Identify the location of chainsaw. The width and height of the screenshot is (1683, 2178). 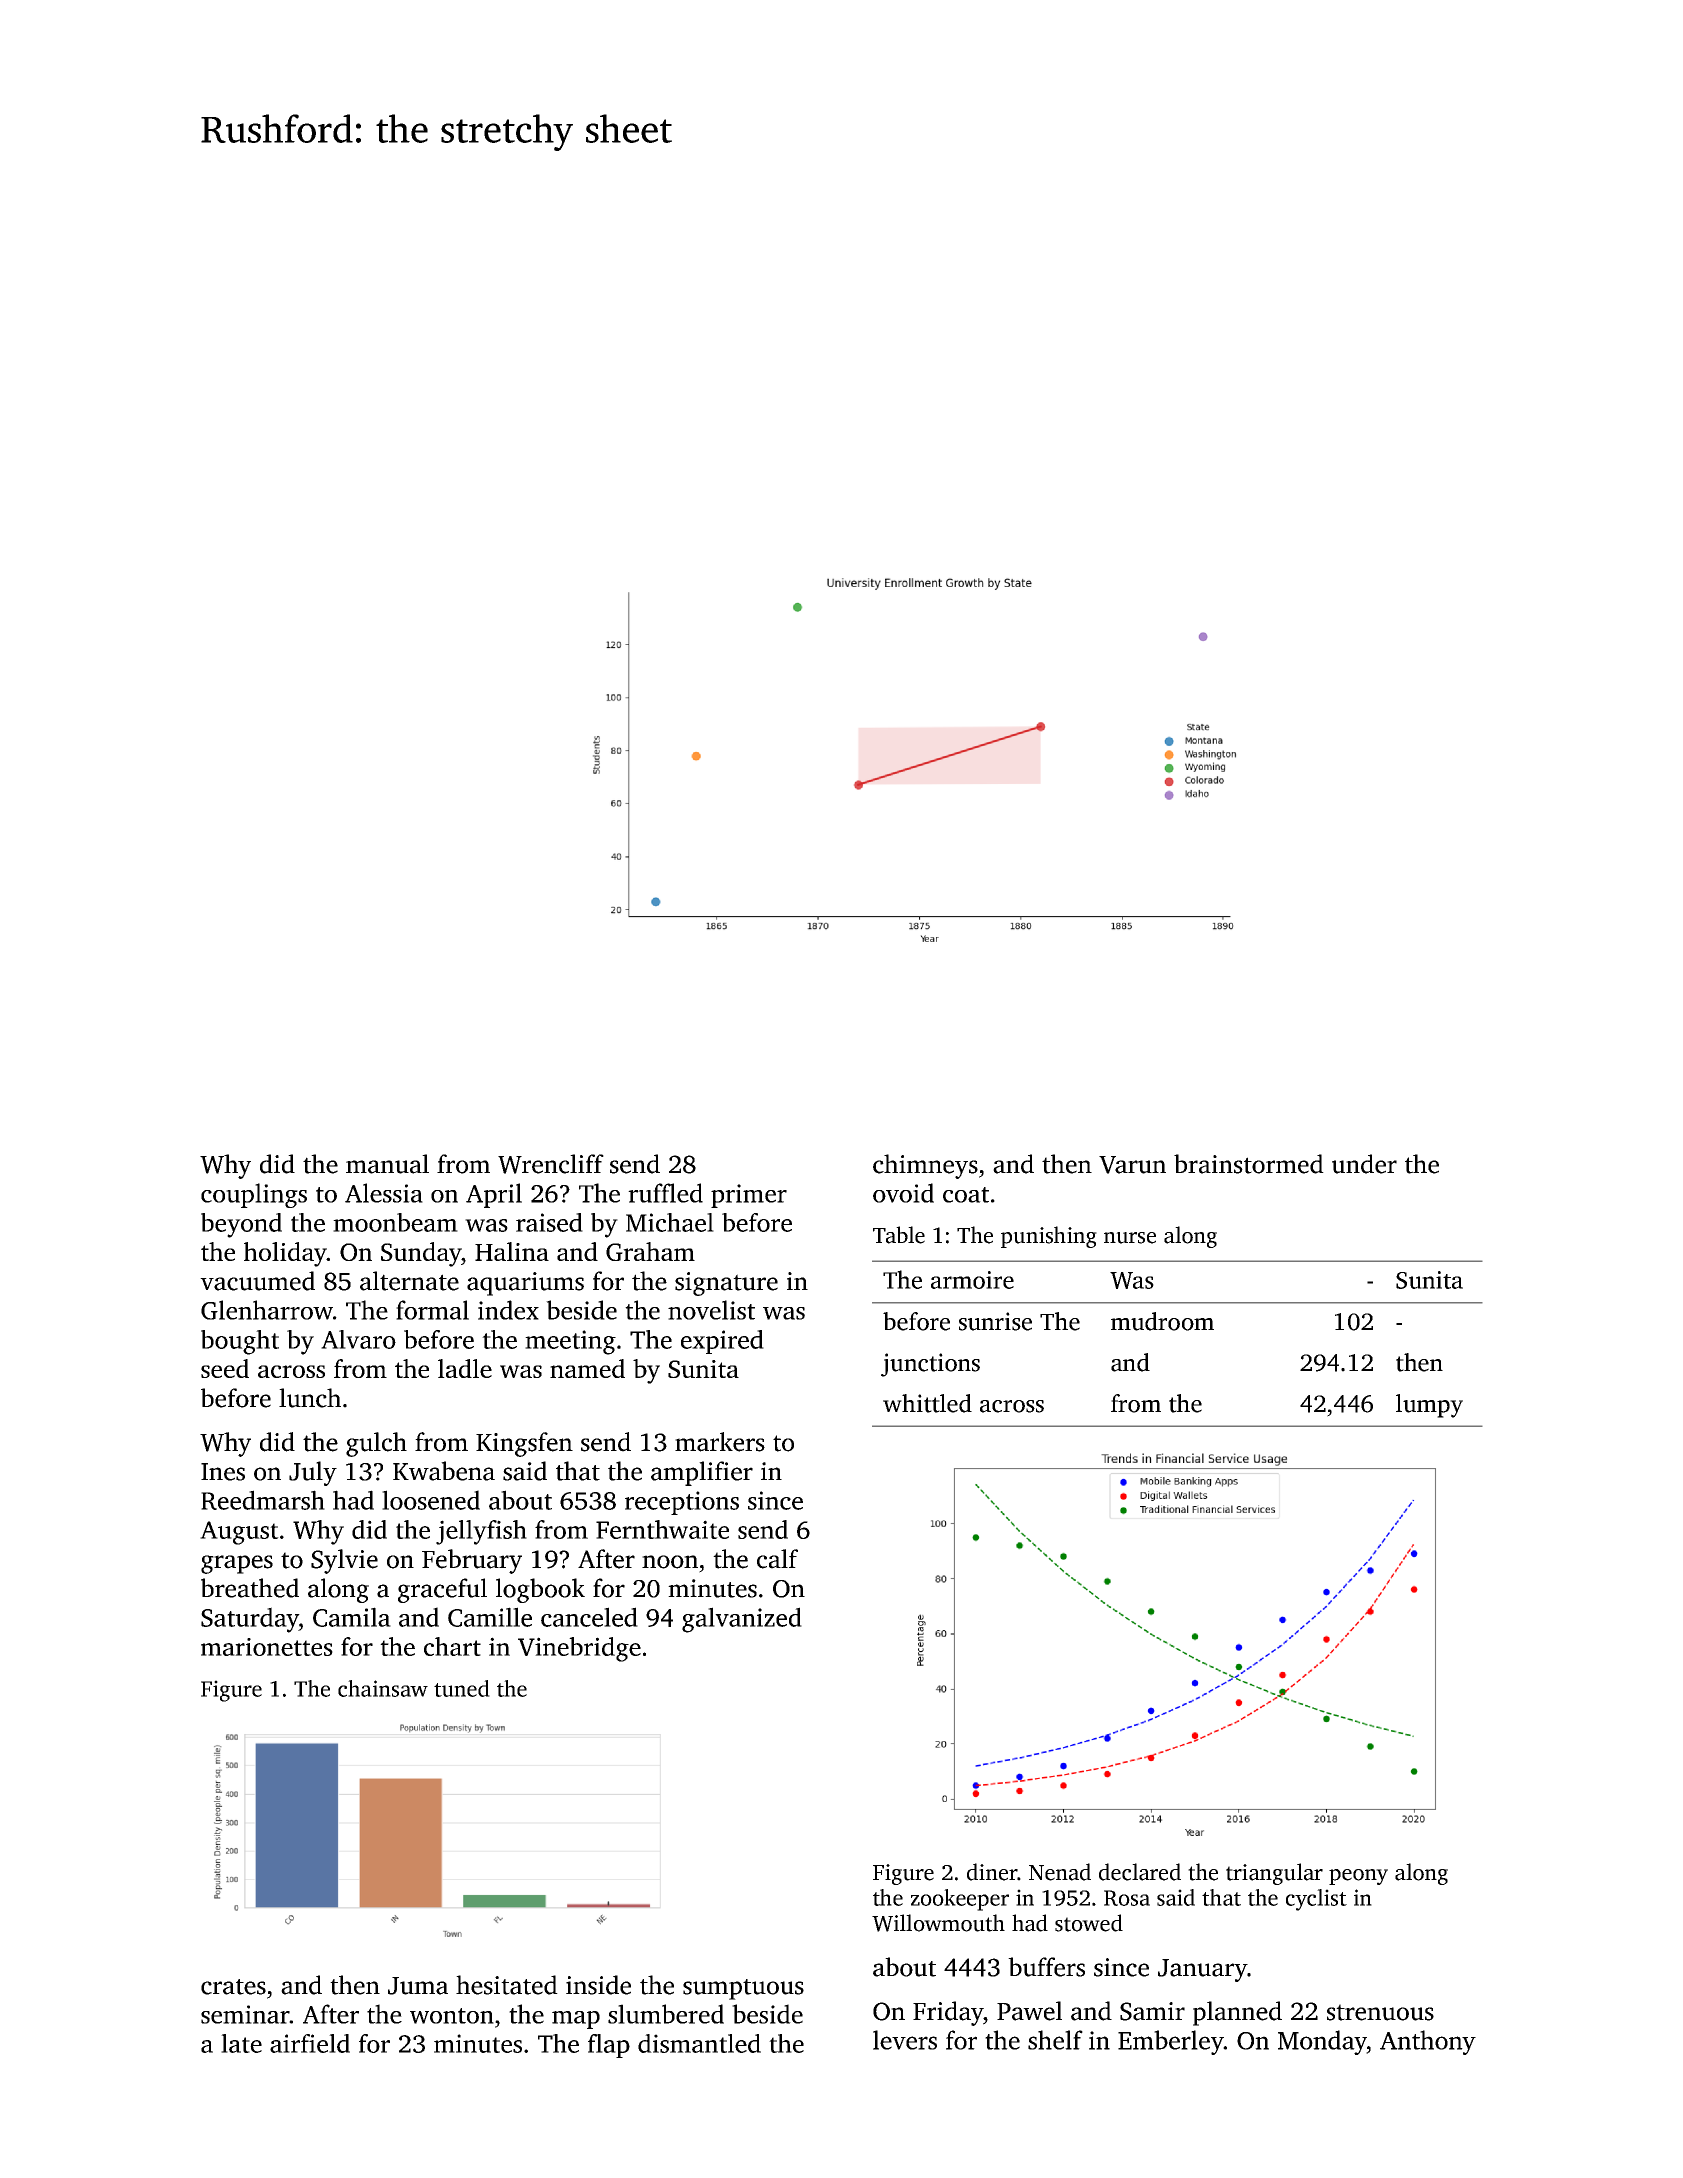
(383, 1688).
